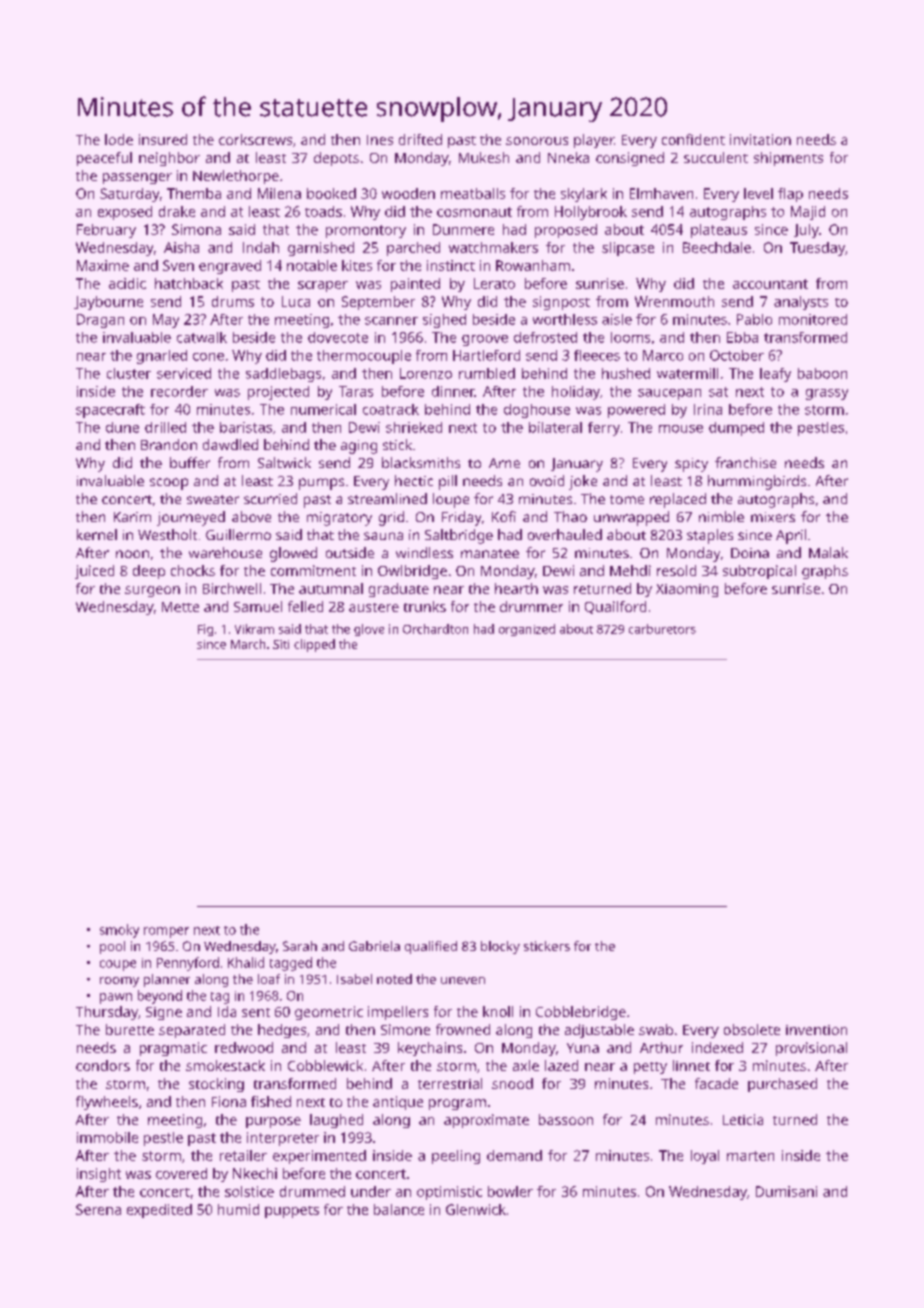 The height and width of the page is (1308, 924). What do you see at coordinates (760, 139) in the page?
I see `invitation` at bounding box center [760, 139].
